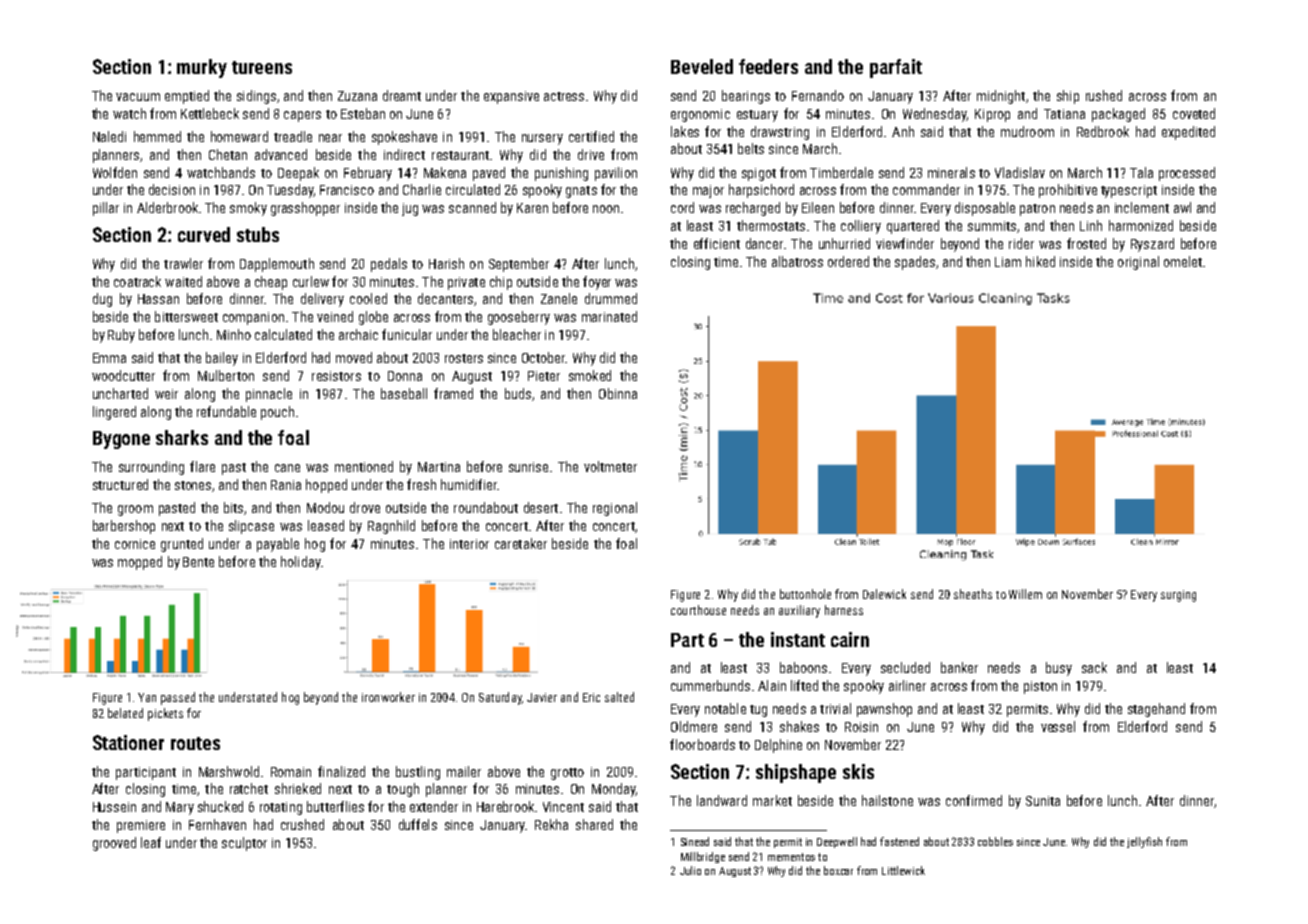 This document has width=1308, height=924. Describe the element at coordinates (1178, 596) in the document. I see `surging` at that location.
